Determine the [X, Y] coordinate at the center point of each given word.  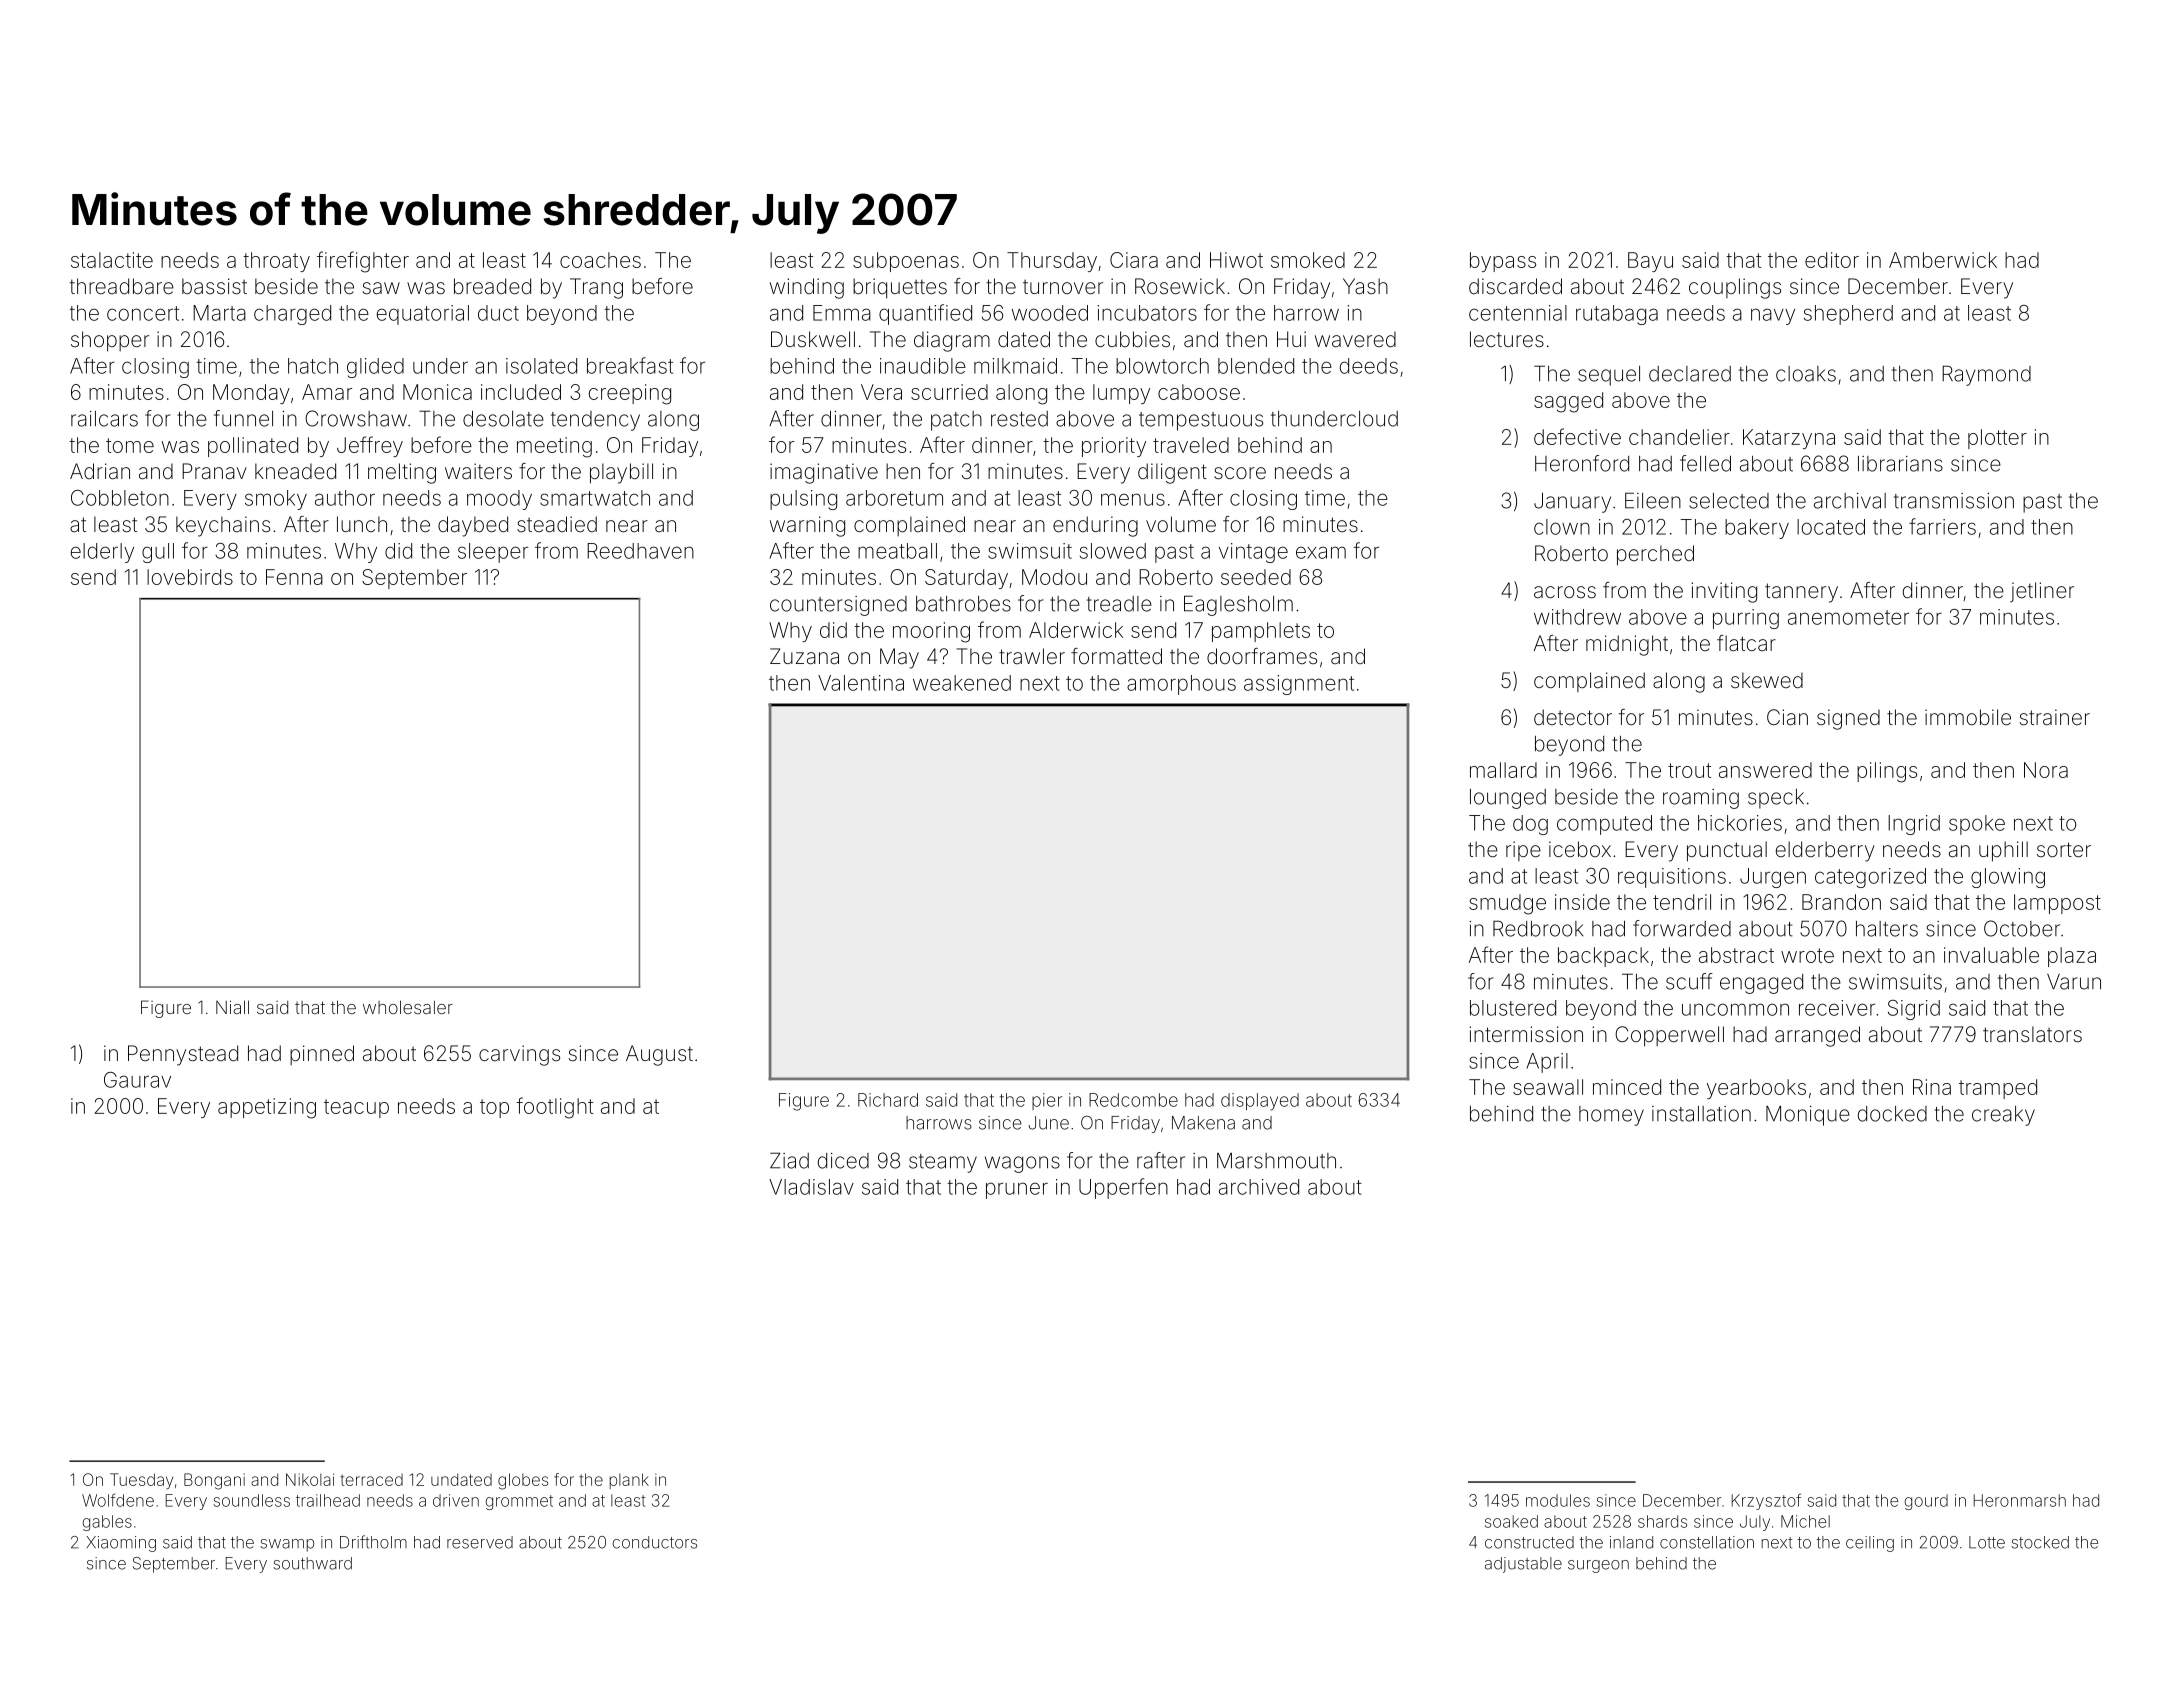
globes [523, 1481]
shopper [110, 341]
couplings [1735, 288]
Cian [1787, 717]
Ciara [1134, 260]
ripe [1523, 851]
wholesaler [408, 1007]
